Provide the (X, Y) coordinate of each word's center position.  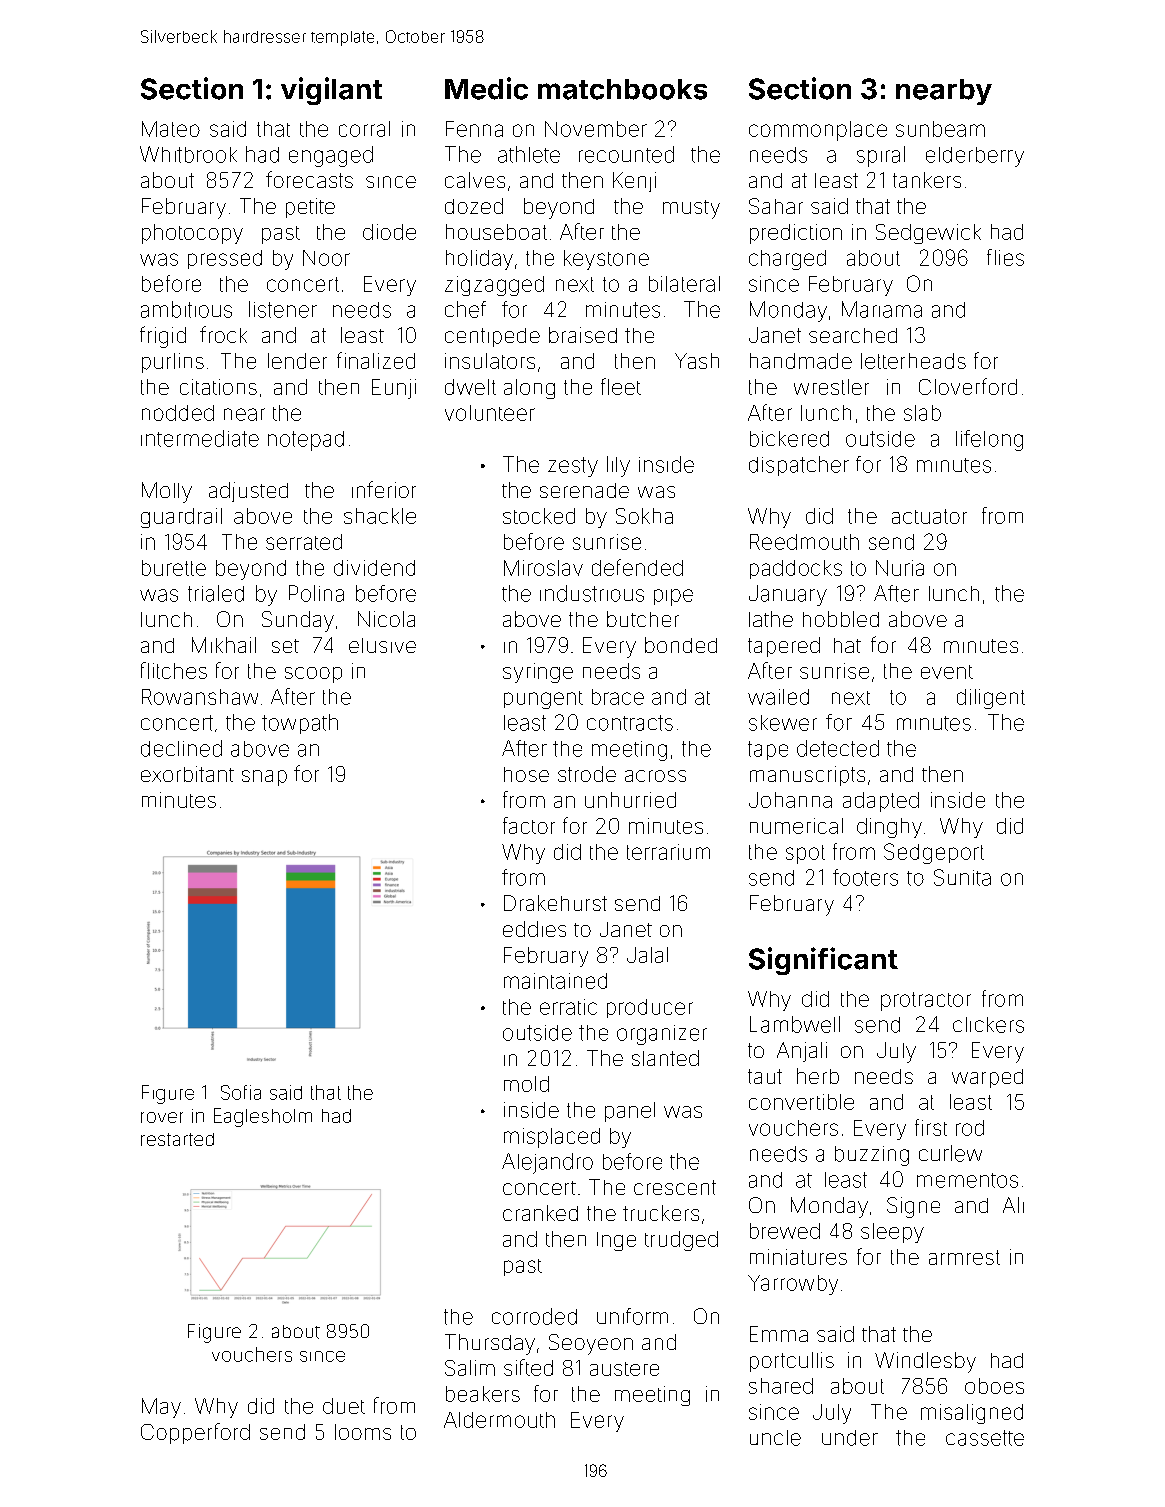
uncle (775, 1438)
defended (637, 567)
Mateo (171, 129)
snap (264, 778)
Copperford (195, 1433)
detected (838, 748)
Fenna (474, 129)
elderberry (975, 157)
